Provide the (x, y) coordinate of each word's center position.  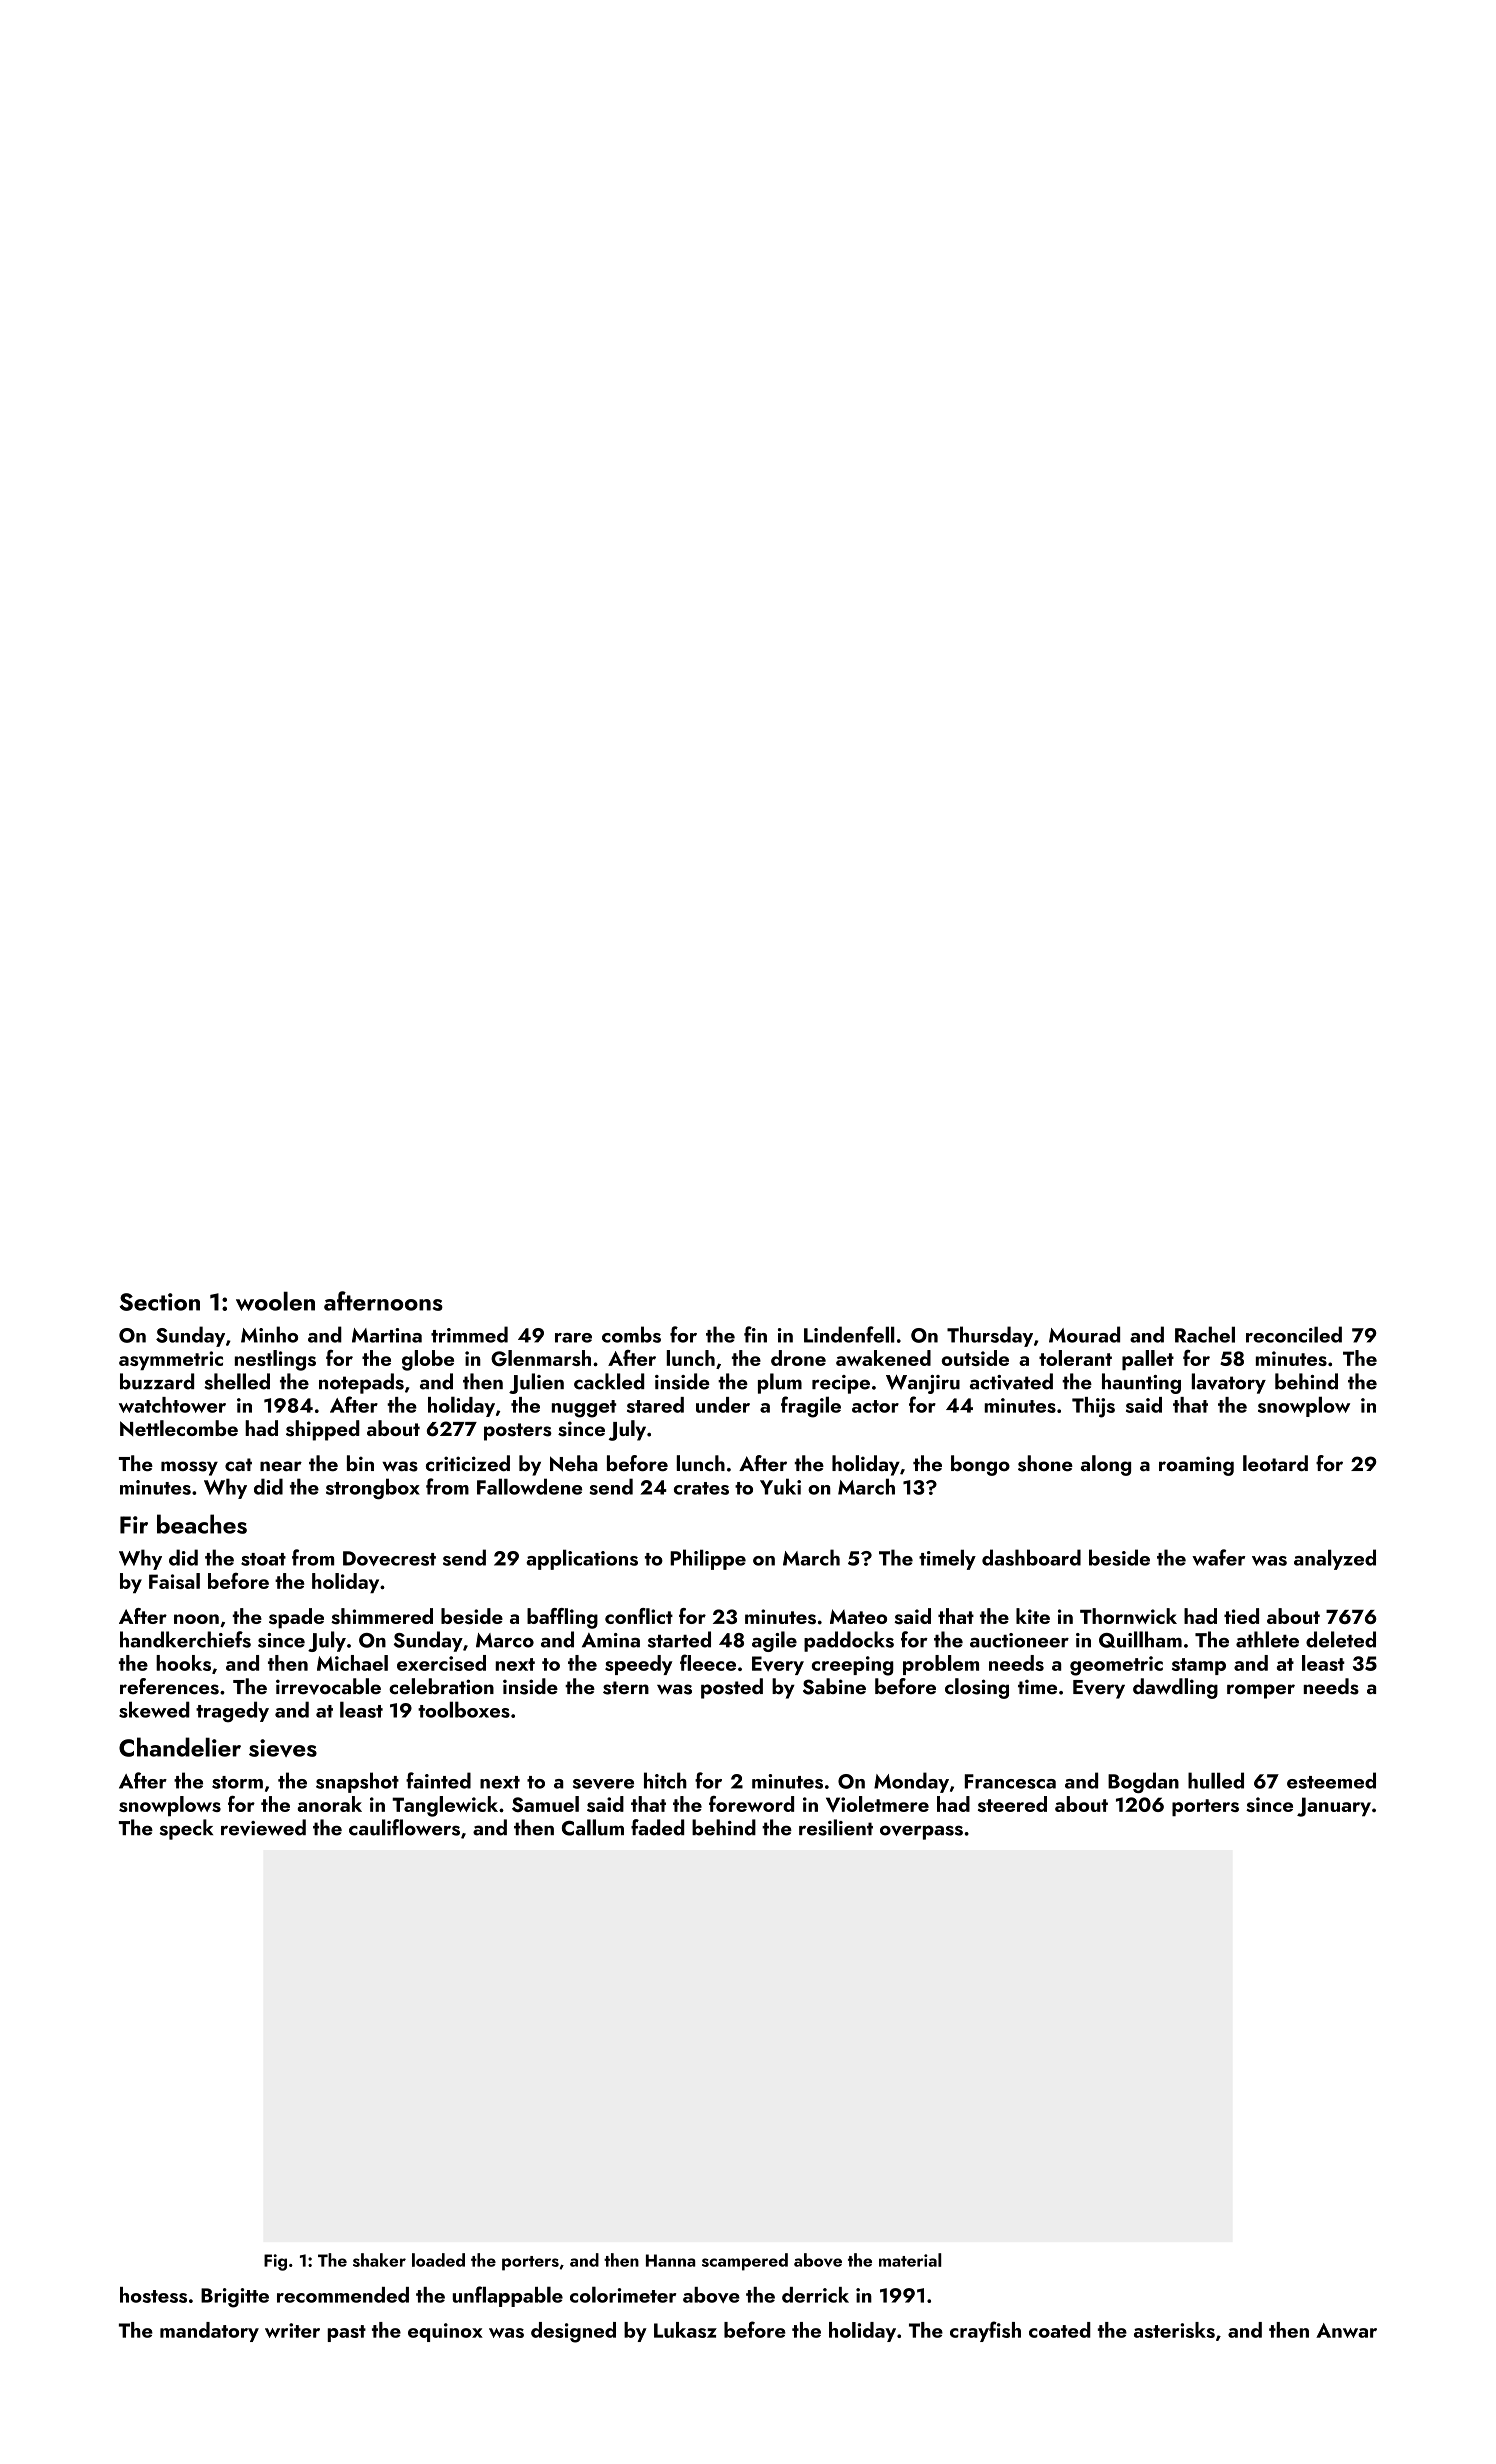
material (910, 2260)
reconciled (1294, 1334)
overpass (921, 1832)
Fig (275, 2262)
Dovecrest (389, 1558)
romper (1261, 1691)
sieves (283, 1748)
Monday (911, 1782)
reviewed (263, 1827)
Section (159, 1302)
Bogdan (1143, 1782)
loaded (438, 2260)
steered (1012, 1804)
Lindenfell (849, 1334)
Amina (611, 1640)
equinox (445, 2332)
